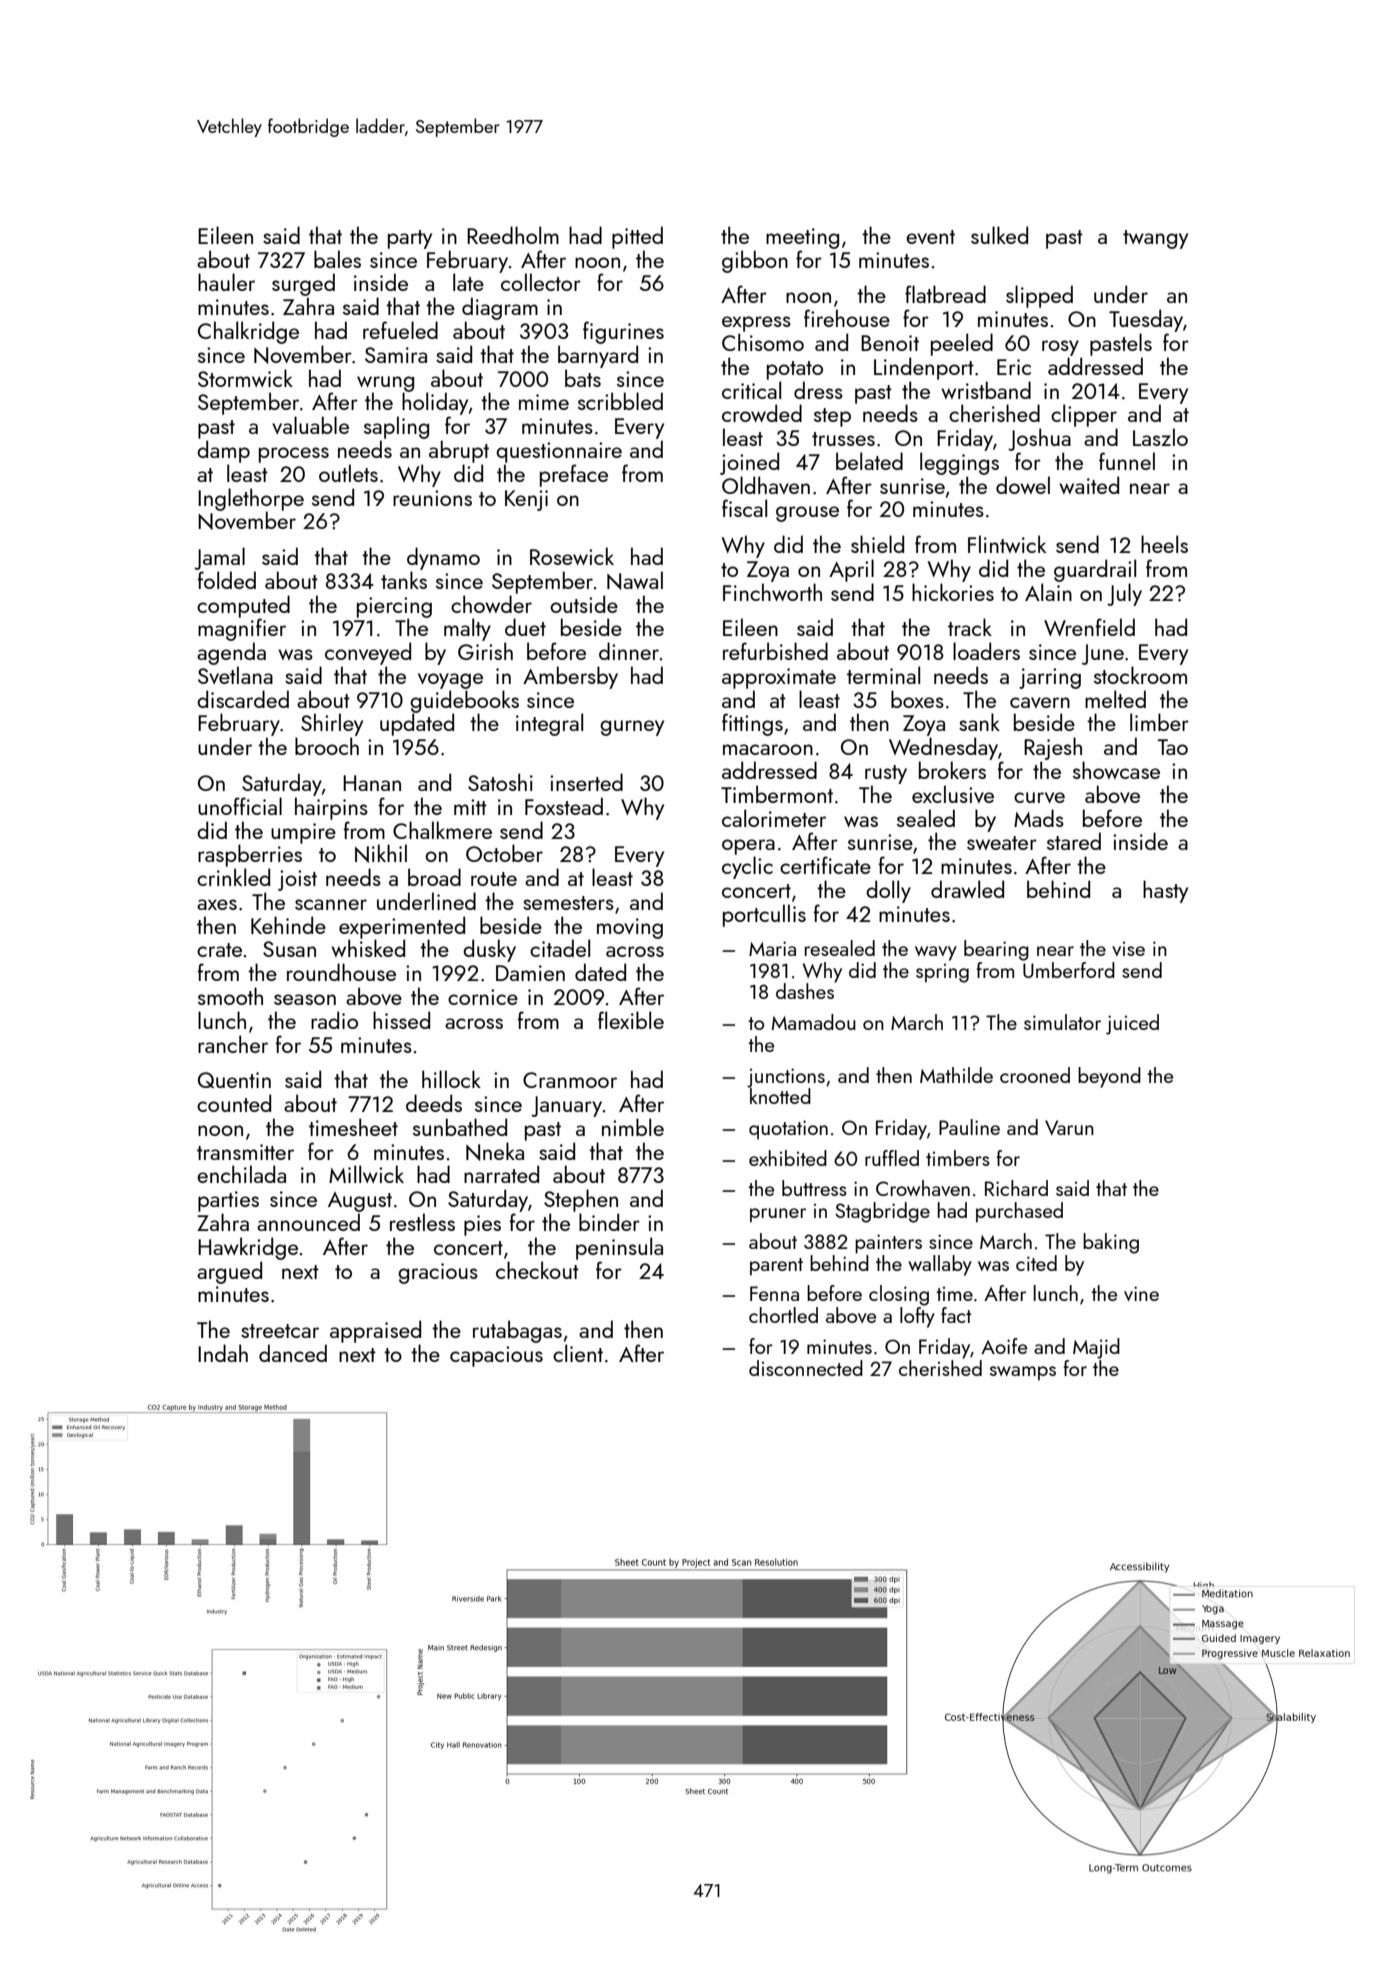 This image has height=1969, width=1386. Describe the element at coordinates (956, 1075) in the image. I see `Mathilde` at that location.
